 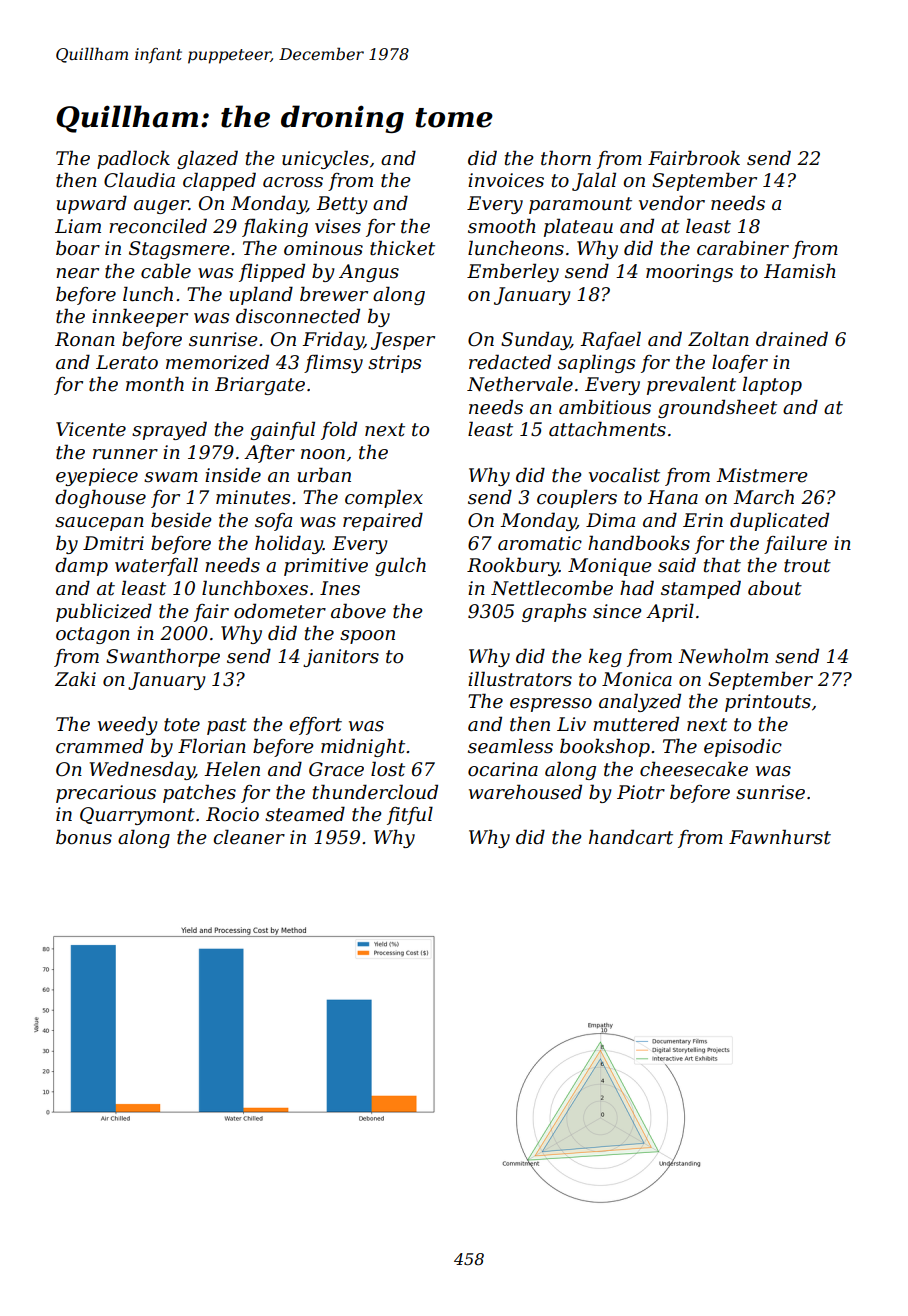 I want to click on Emberley, so click(x=513, y=272).
